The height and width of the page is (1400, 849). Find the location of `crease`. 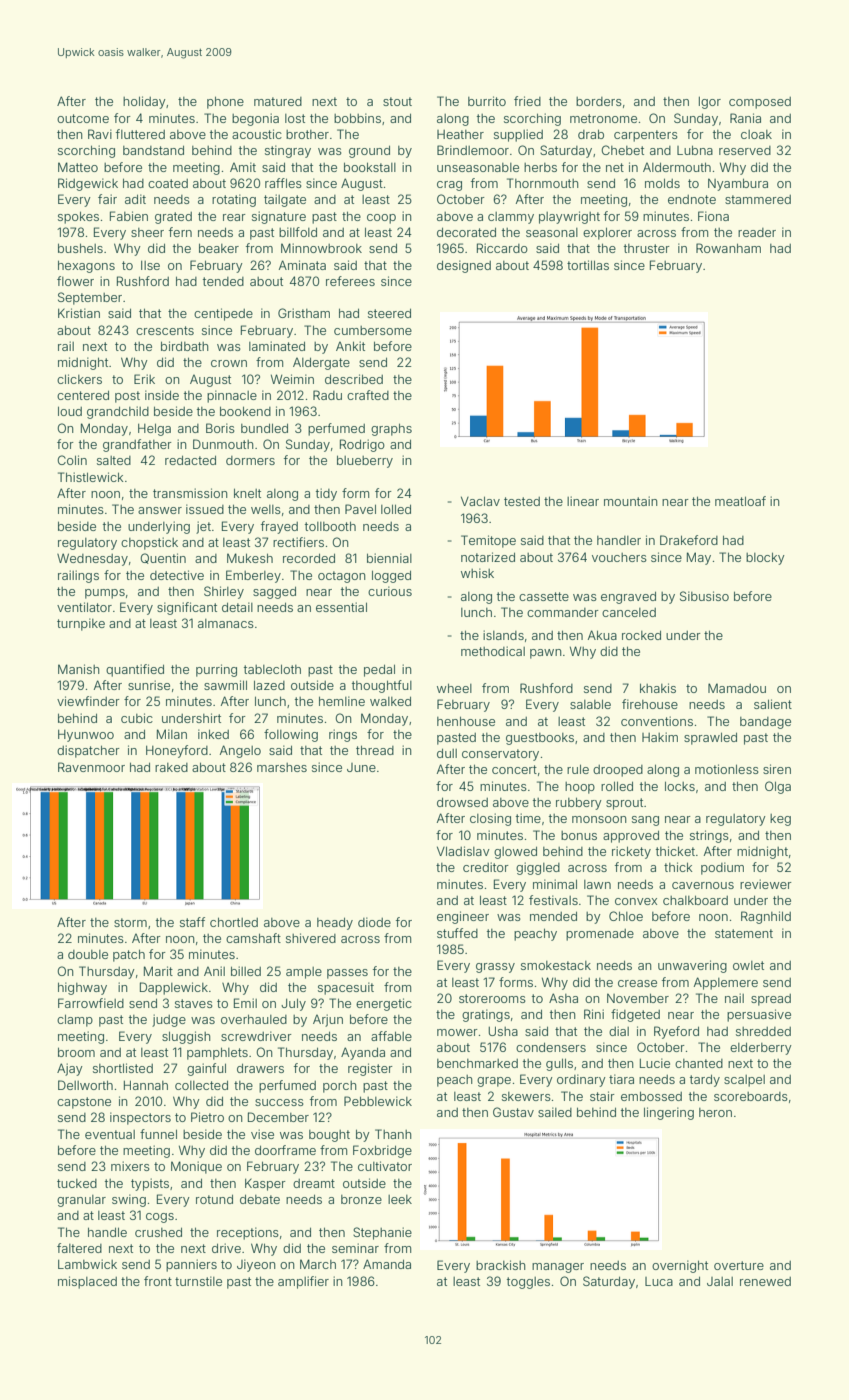

crease is located at coordinates (637, 983).
